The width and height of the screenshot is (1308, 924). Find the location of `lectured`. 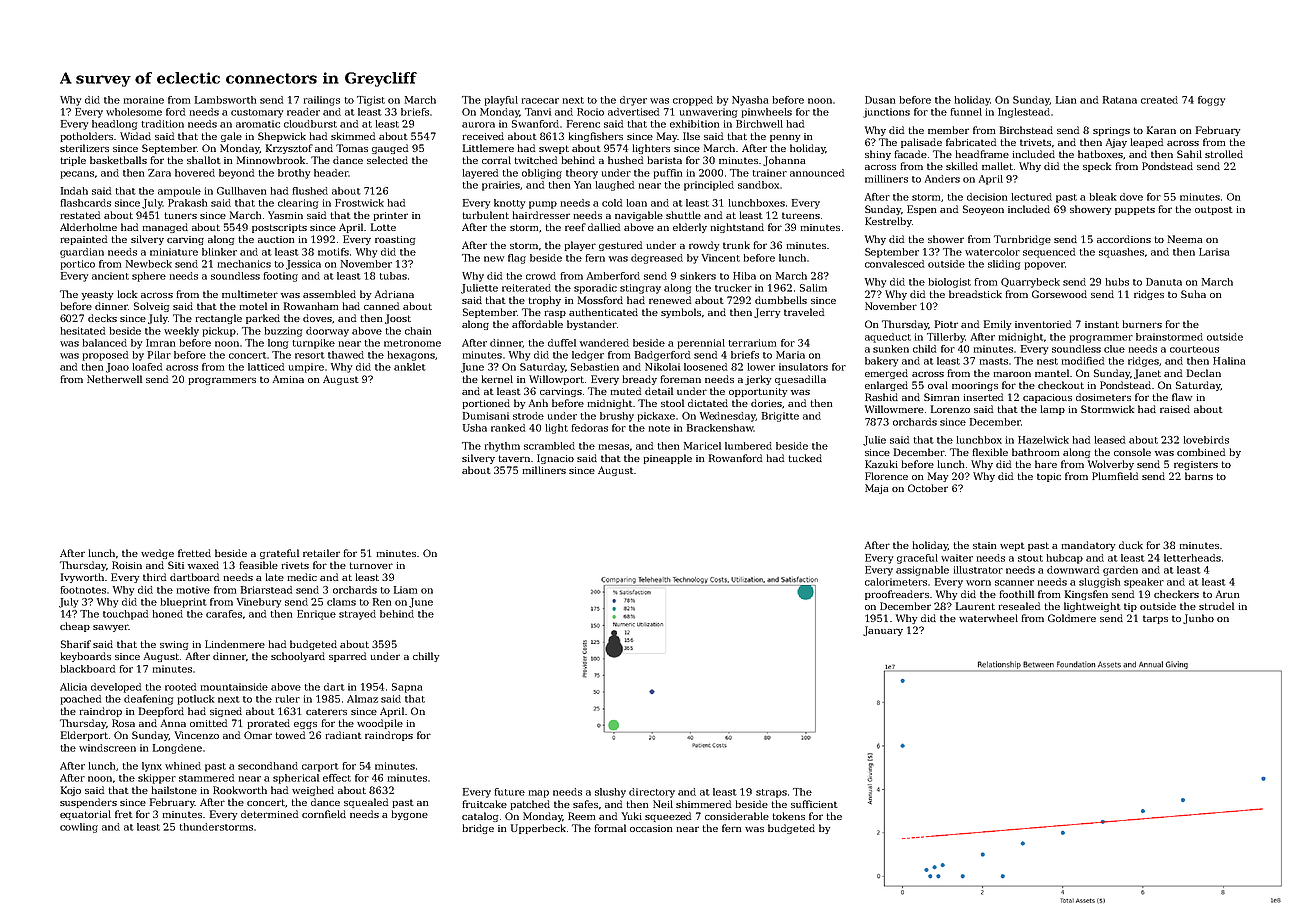

lectured is located at coordinates (1031, 197).
